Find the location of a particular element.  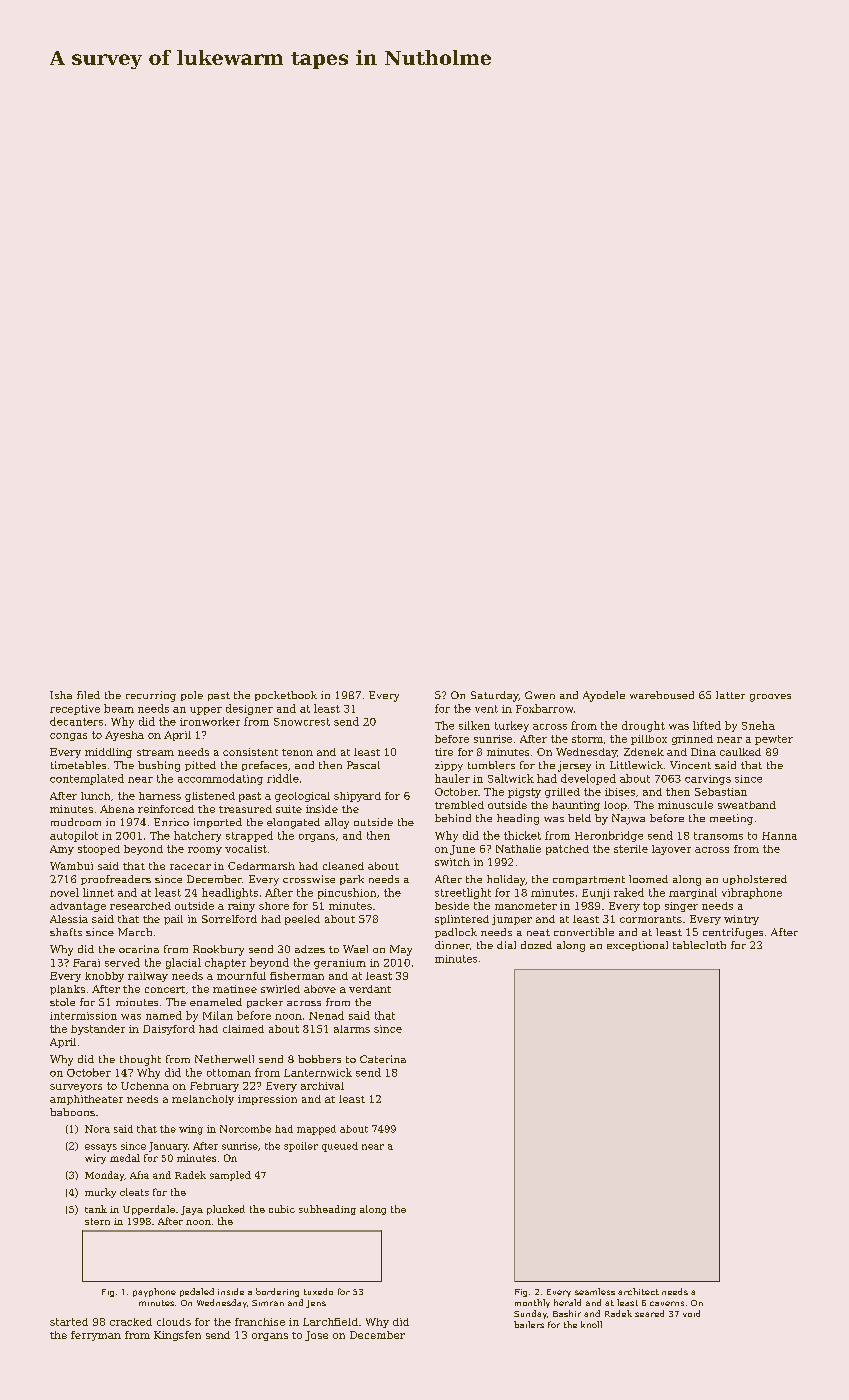

pedaled is located at coordinates (197, 1292).
